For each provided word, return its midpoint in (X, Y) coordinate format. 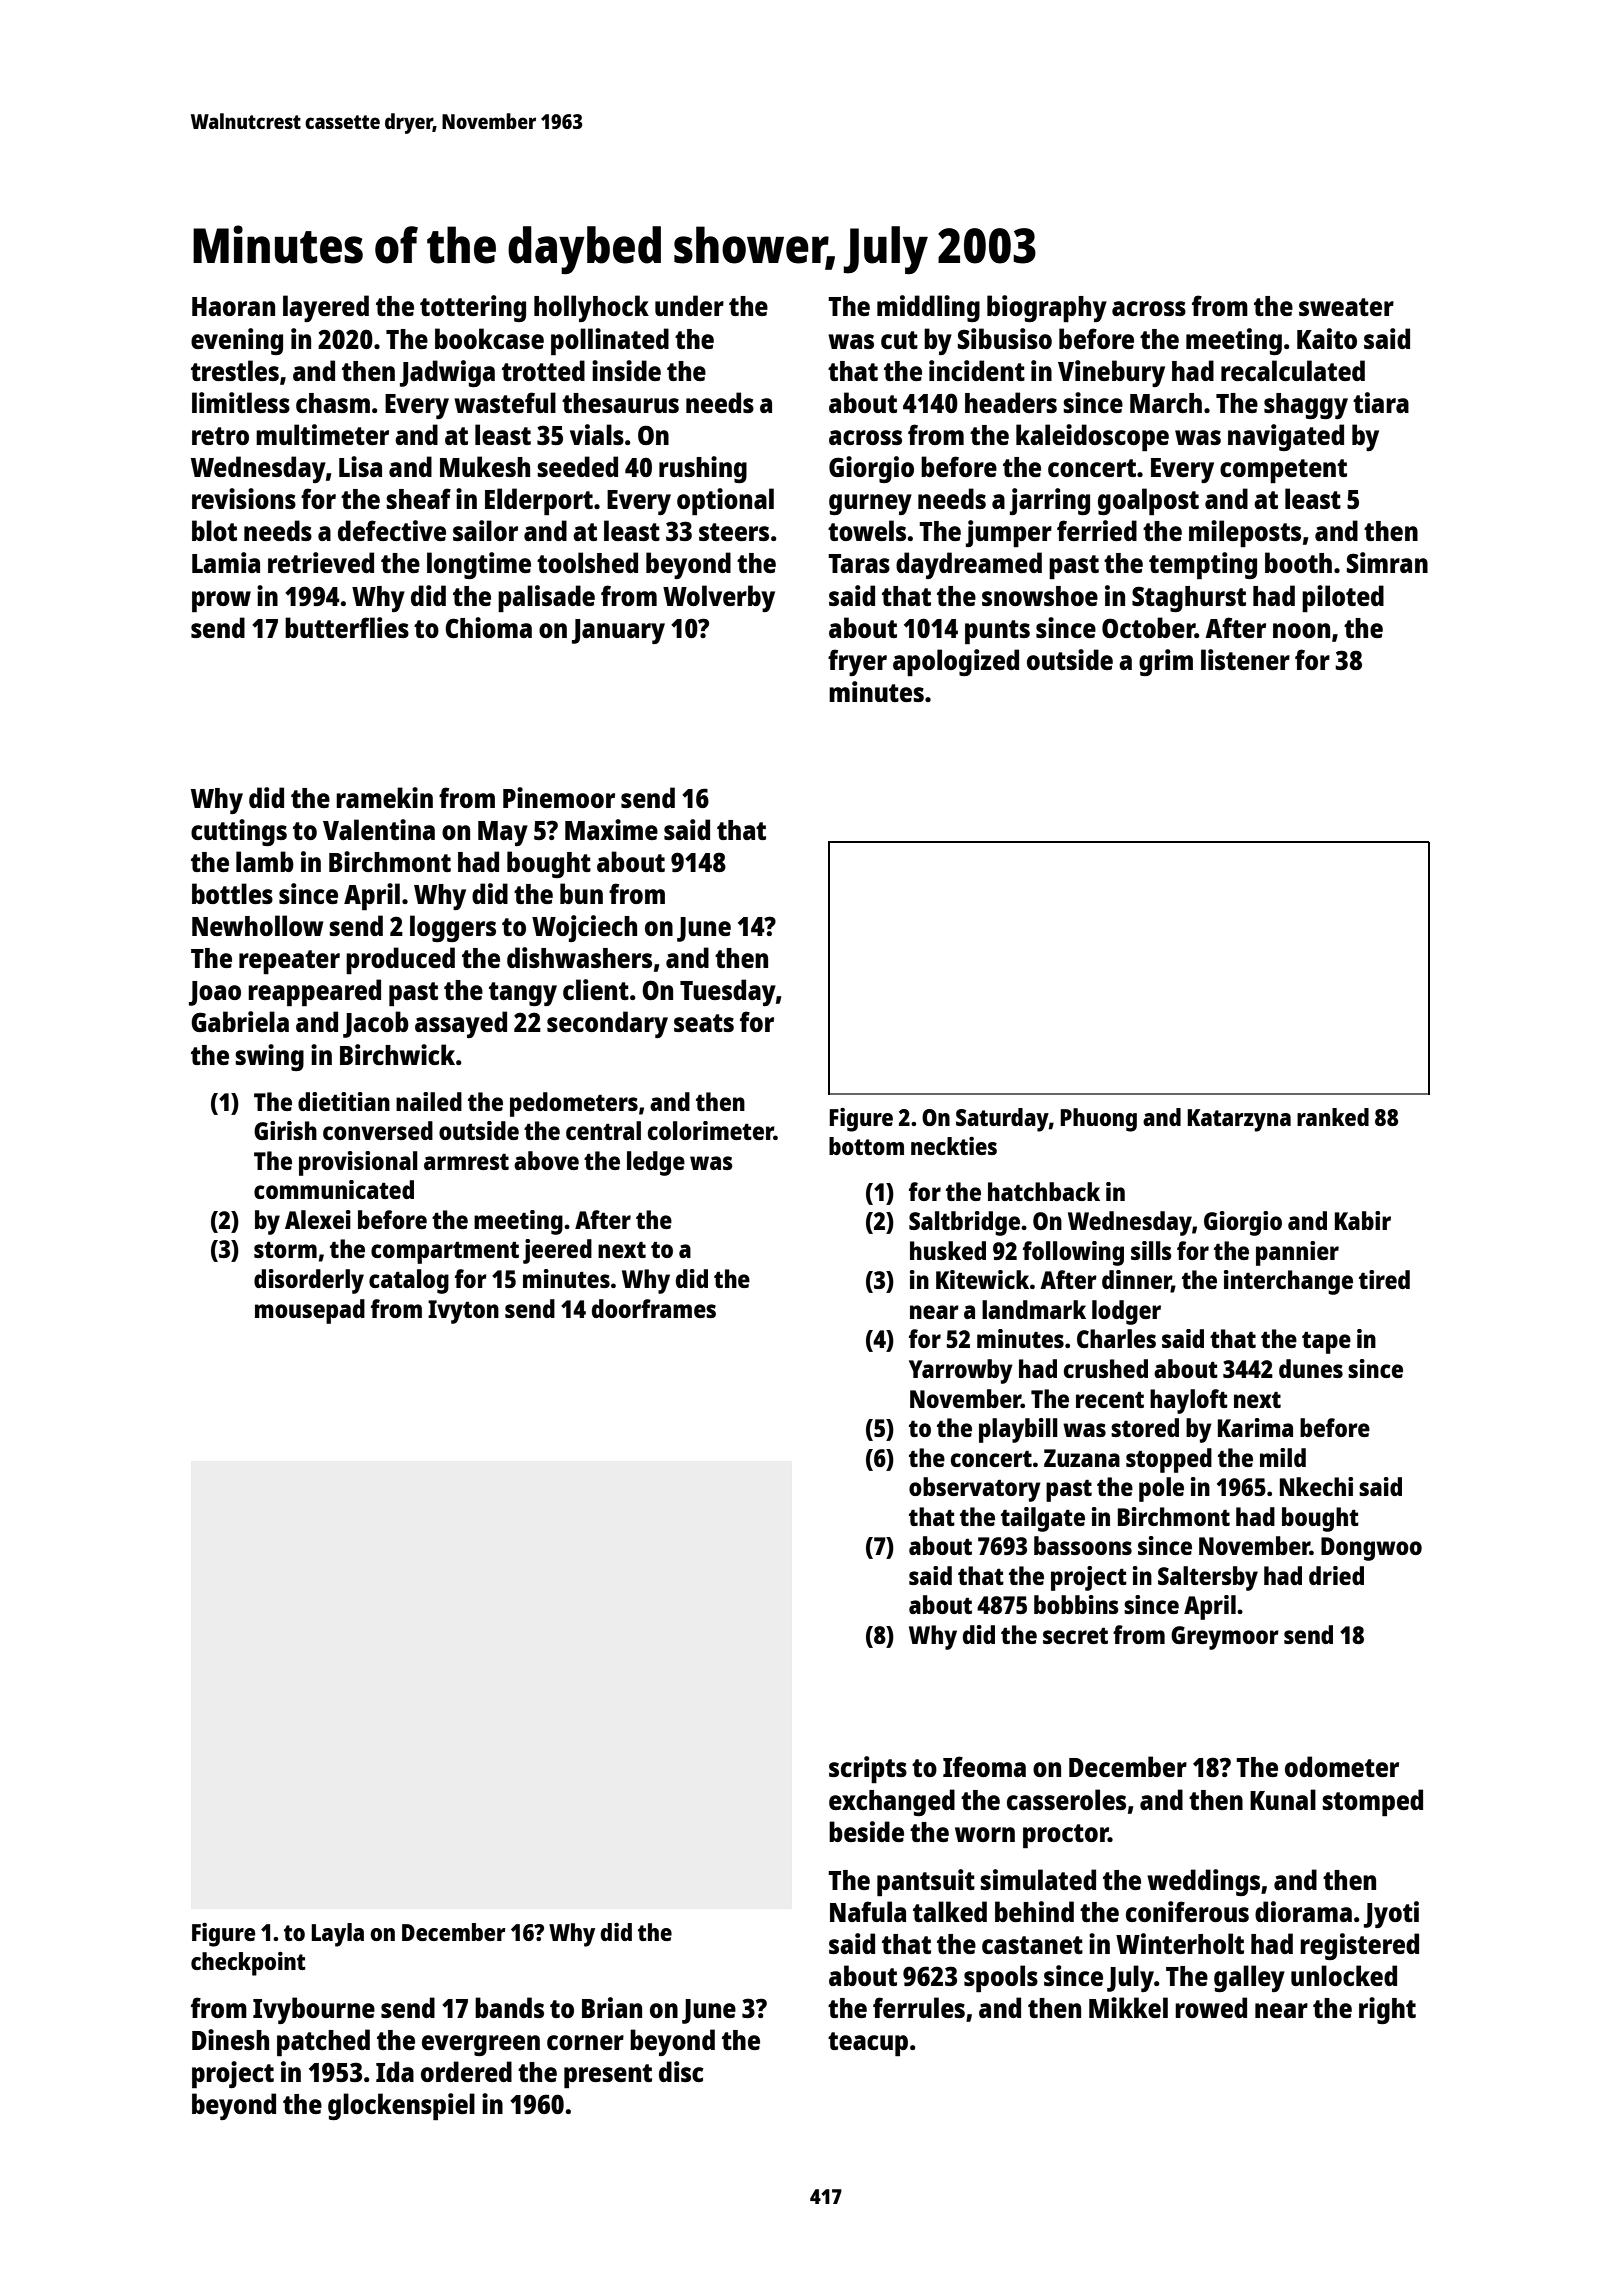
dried (1336, 1575)
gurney (870, 504)
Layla (337, 1935)
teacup (868, 2044)
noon (1301, 630)
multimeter (322, 434)
